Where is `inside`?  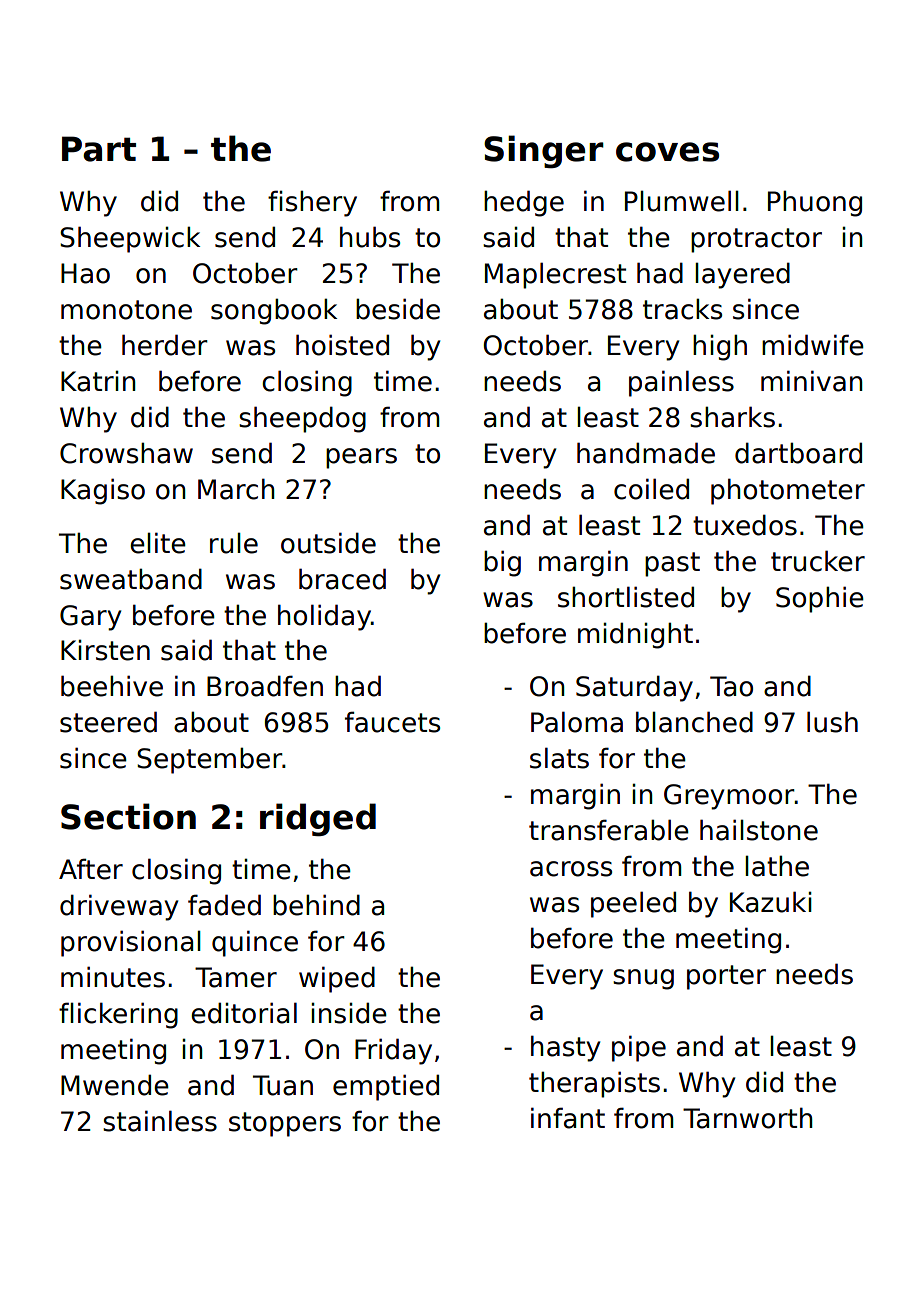
inside is located at coordinates (349, 1013).
